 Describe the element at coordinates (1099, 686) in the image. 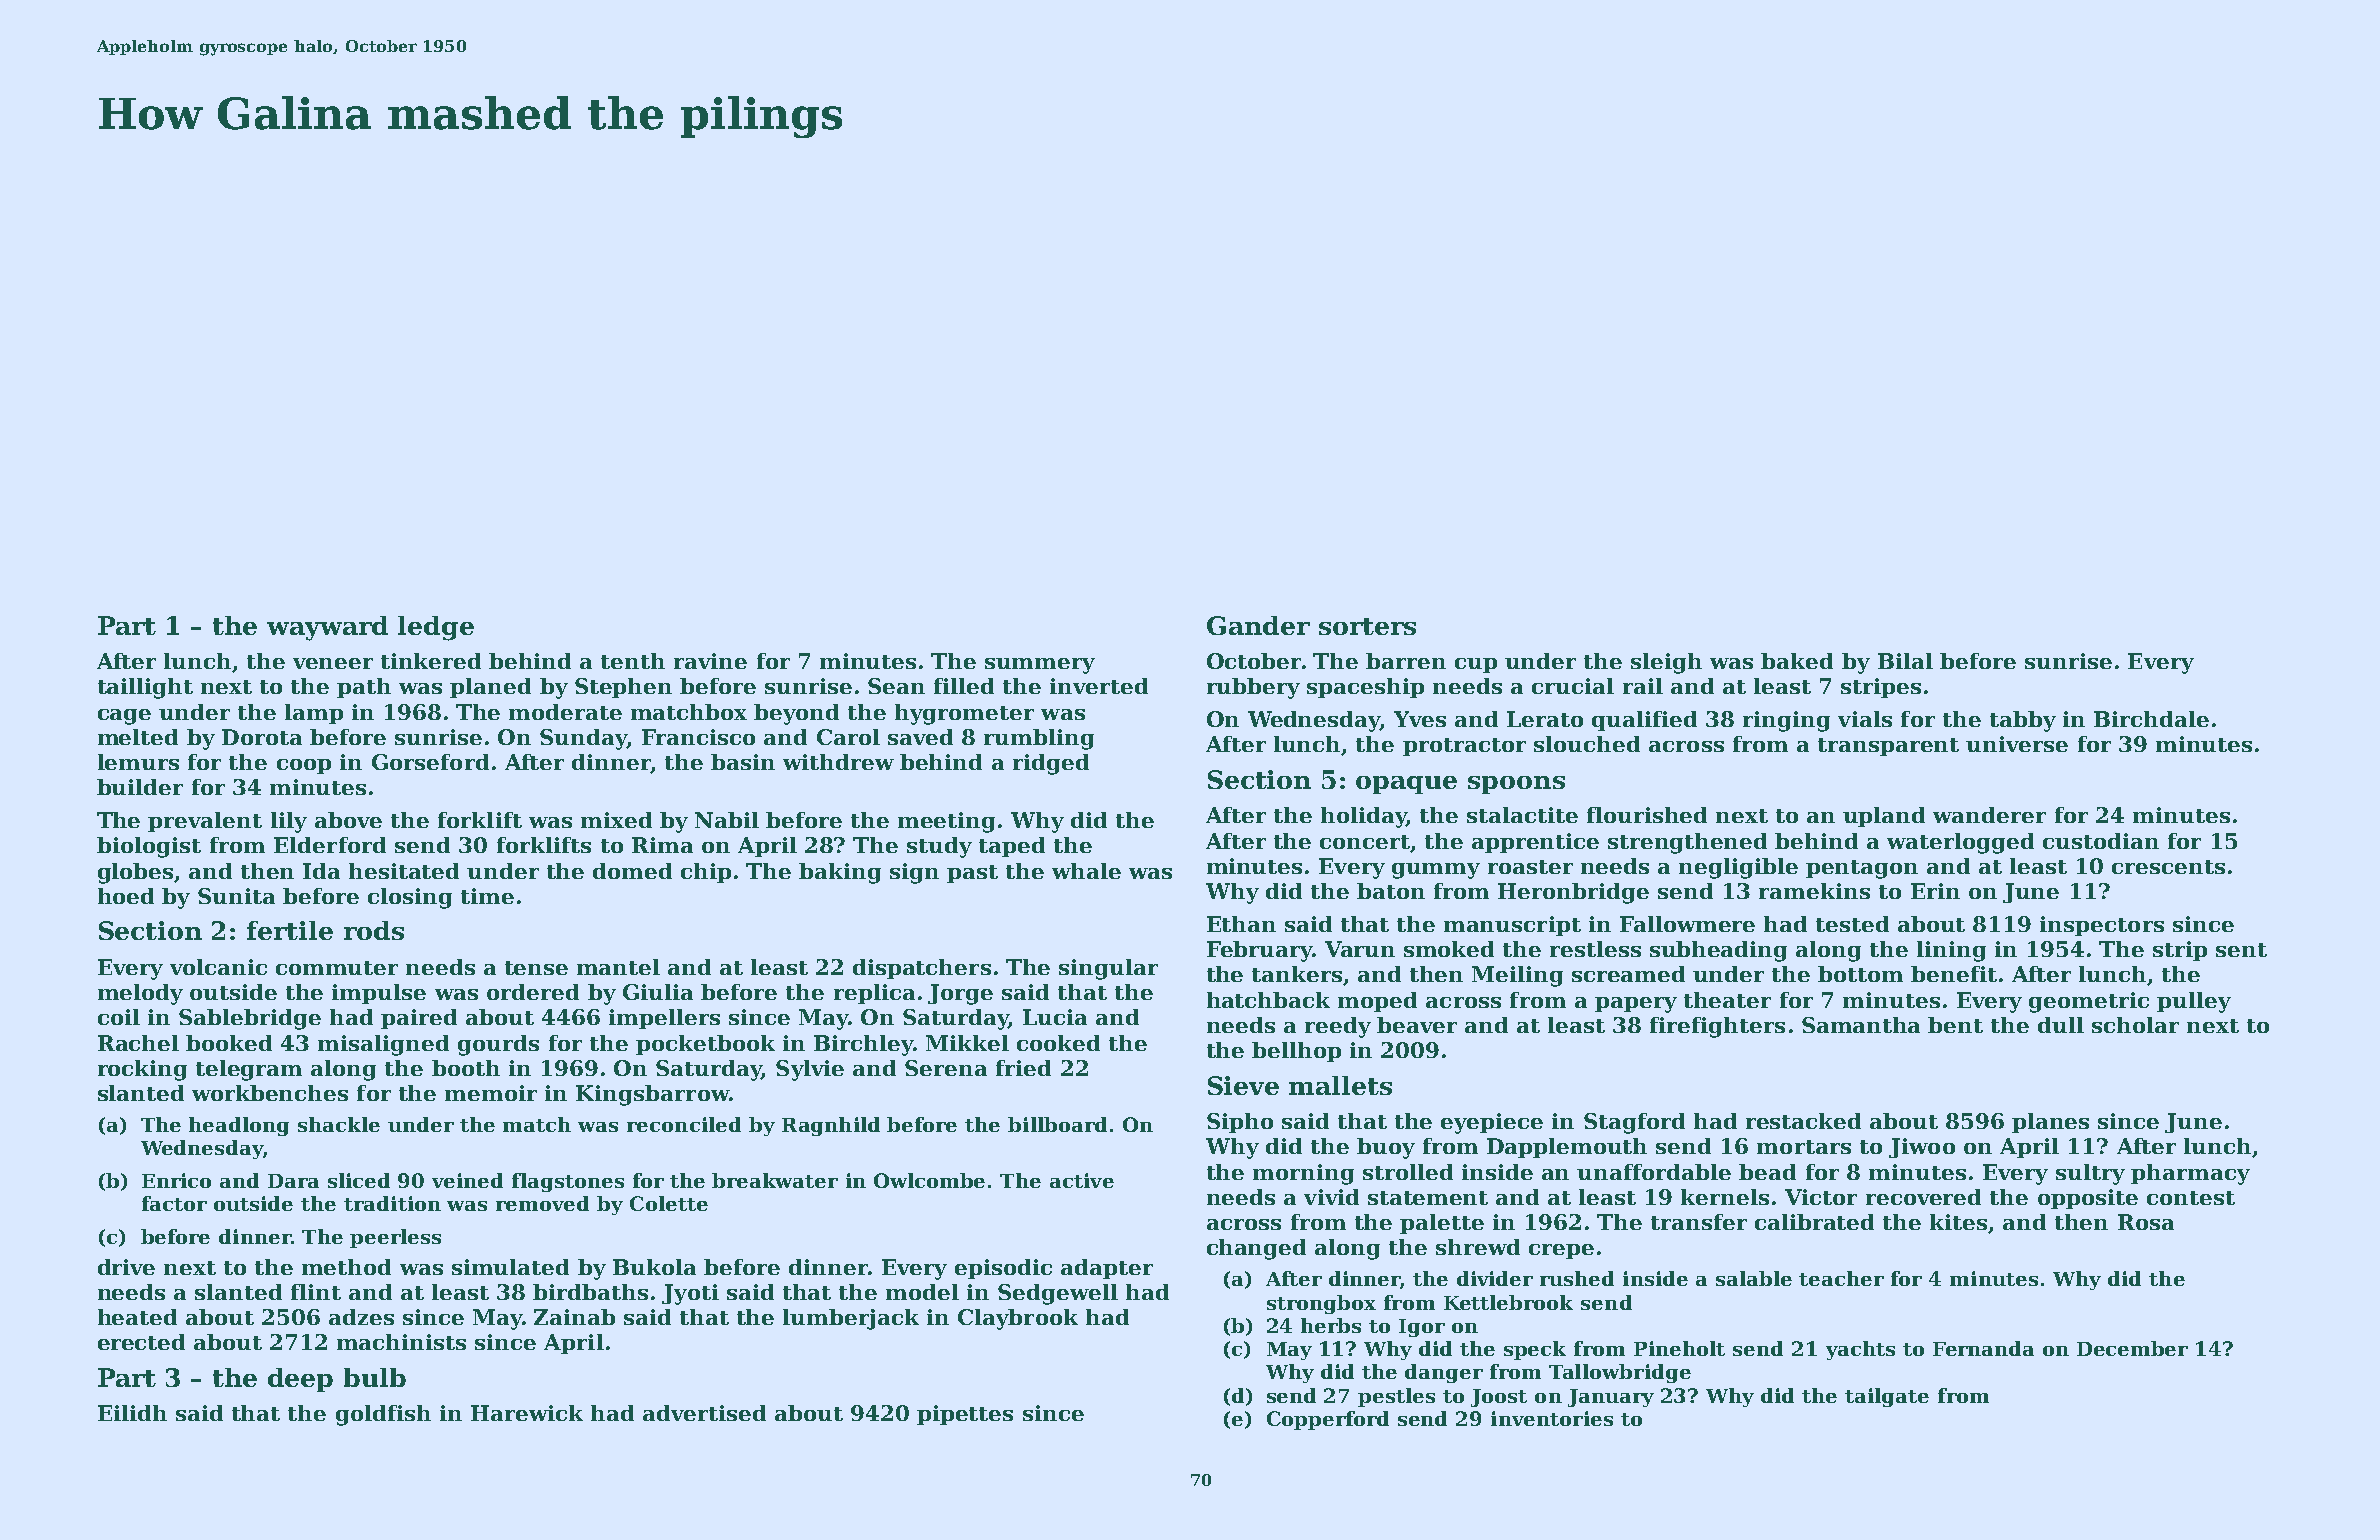

I see `inverted` at that location.
